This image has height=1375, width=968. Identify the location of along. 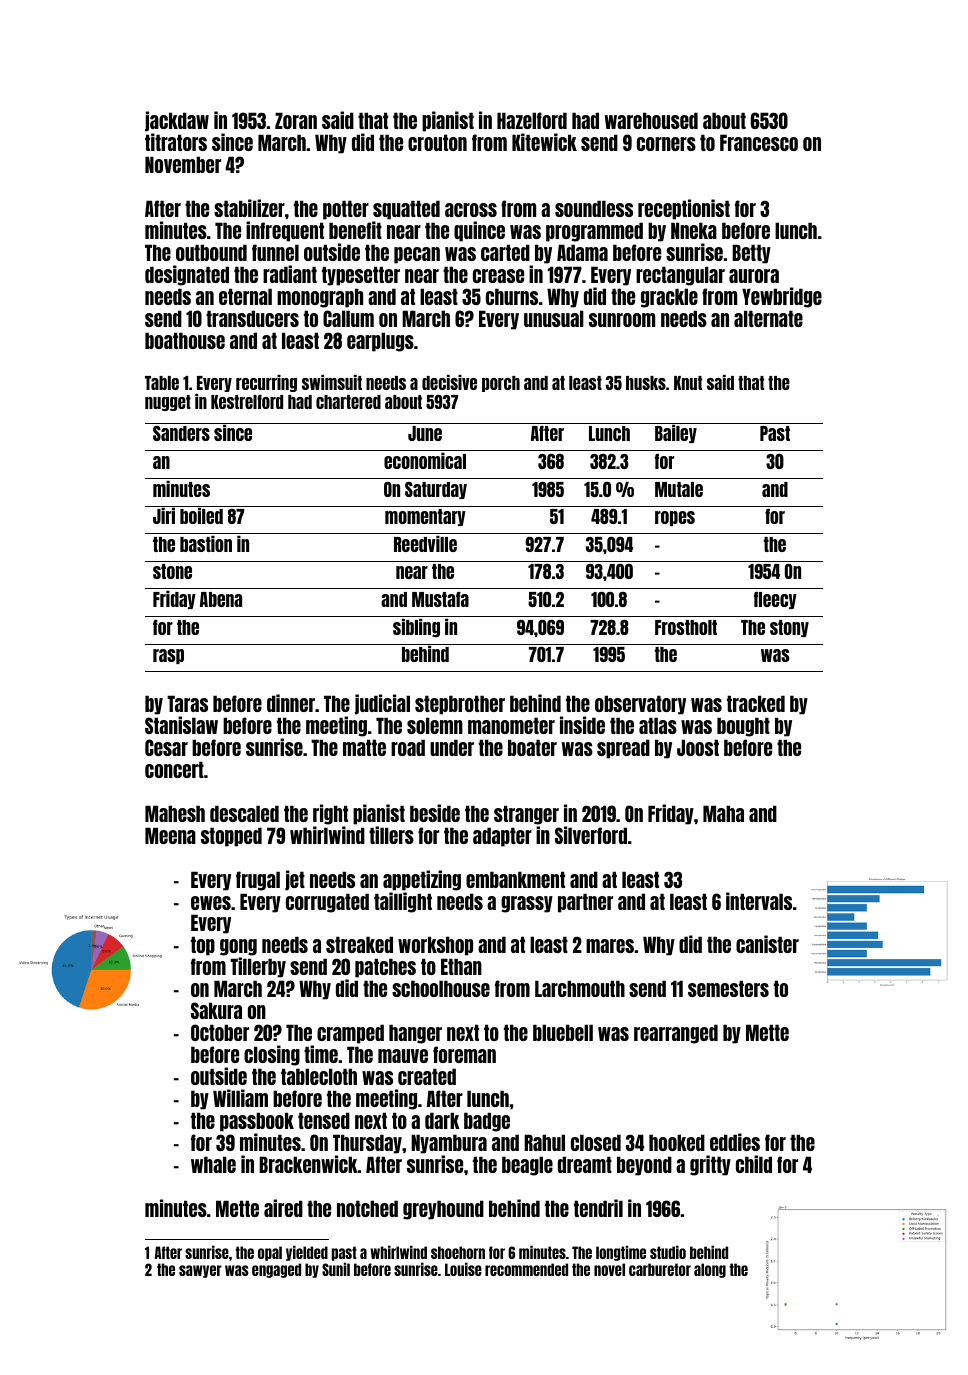
(710, 1270).
